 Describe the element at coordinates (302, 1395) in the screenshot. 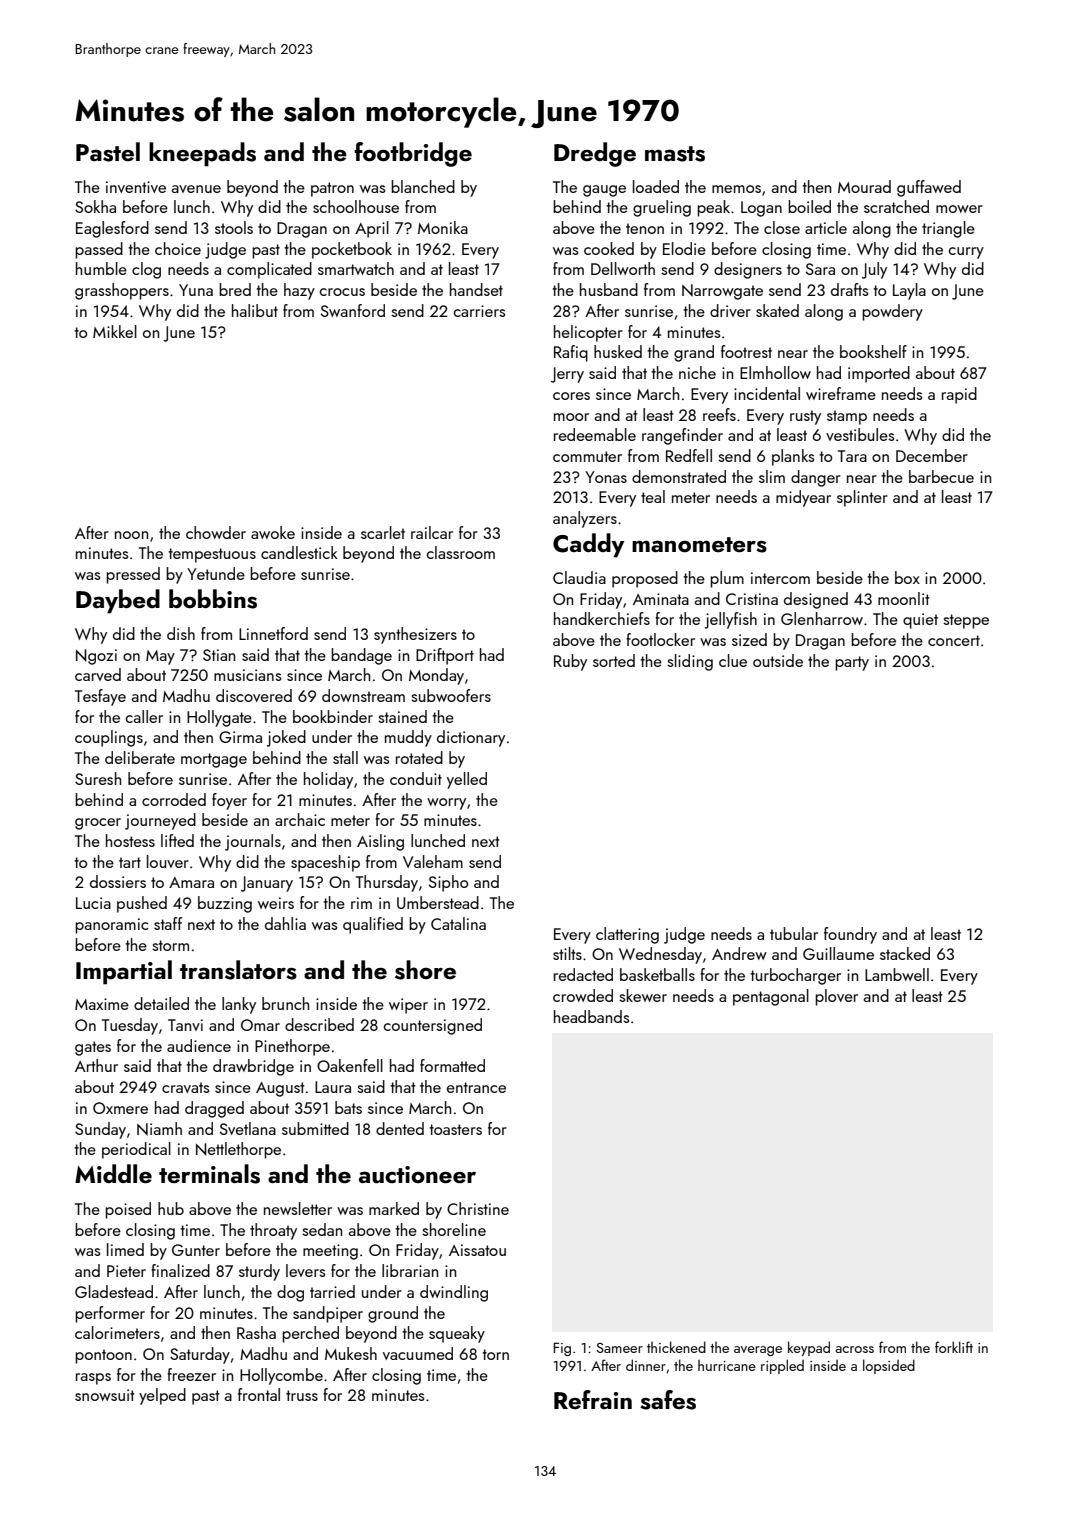

I see `truss` at that location.
